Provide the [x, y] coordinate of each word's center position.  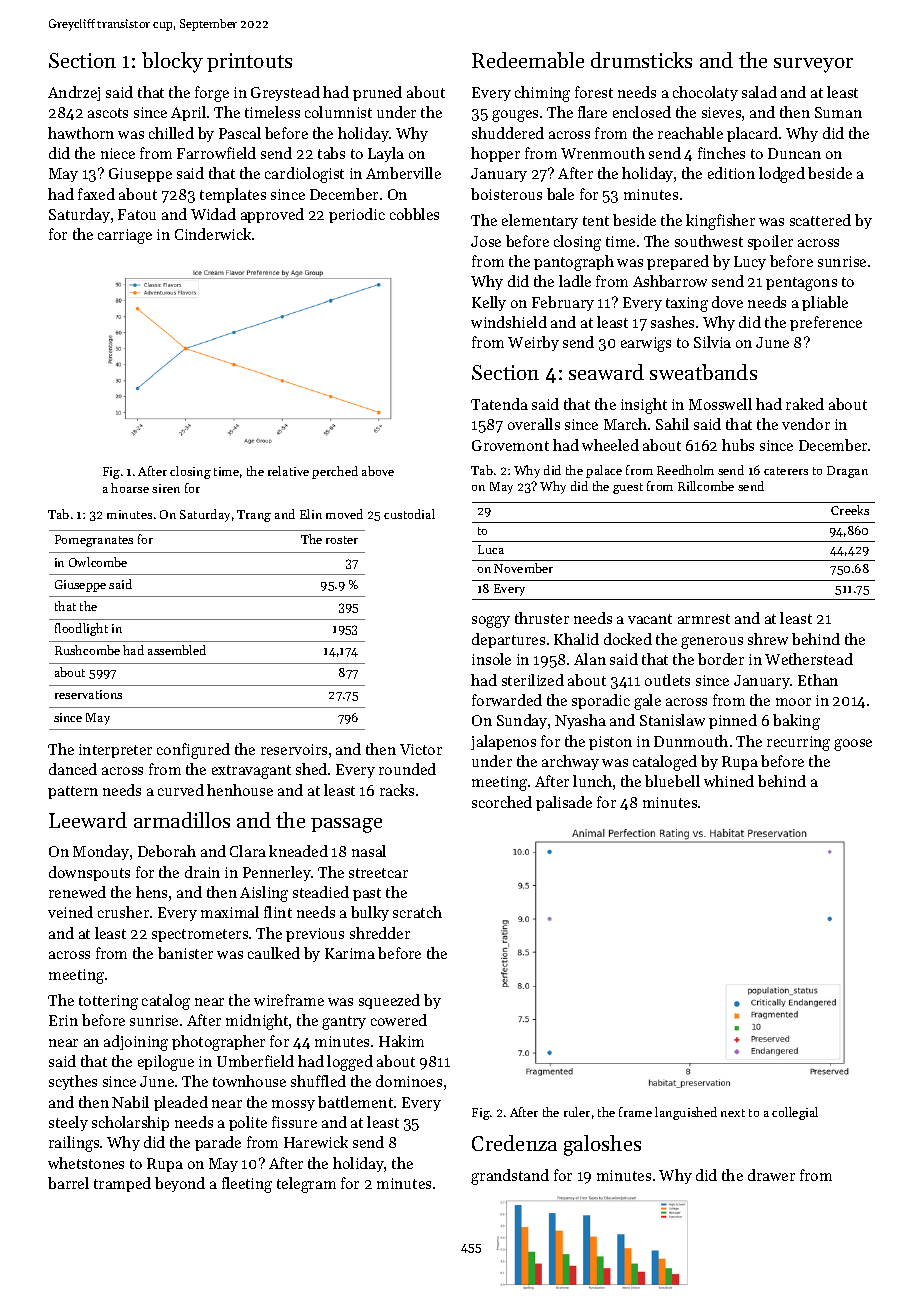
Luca [491, 549]
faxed [96, 194]
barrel [68, 1183]
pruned [377, 93]
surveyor [813, 65]
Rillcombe [706, 486]
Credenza [514, 1143]
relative [288, 471]
